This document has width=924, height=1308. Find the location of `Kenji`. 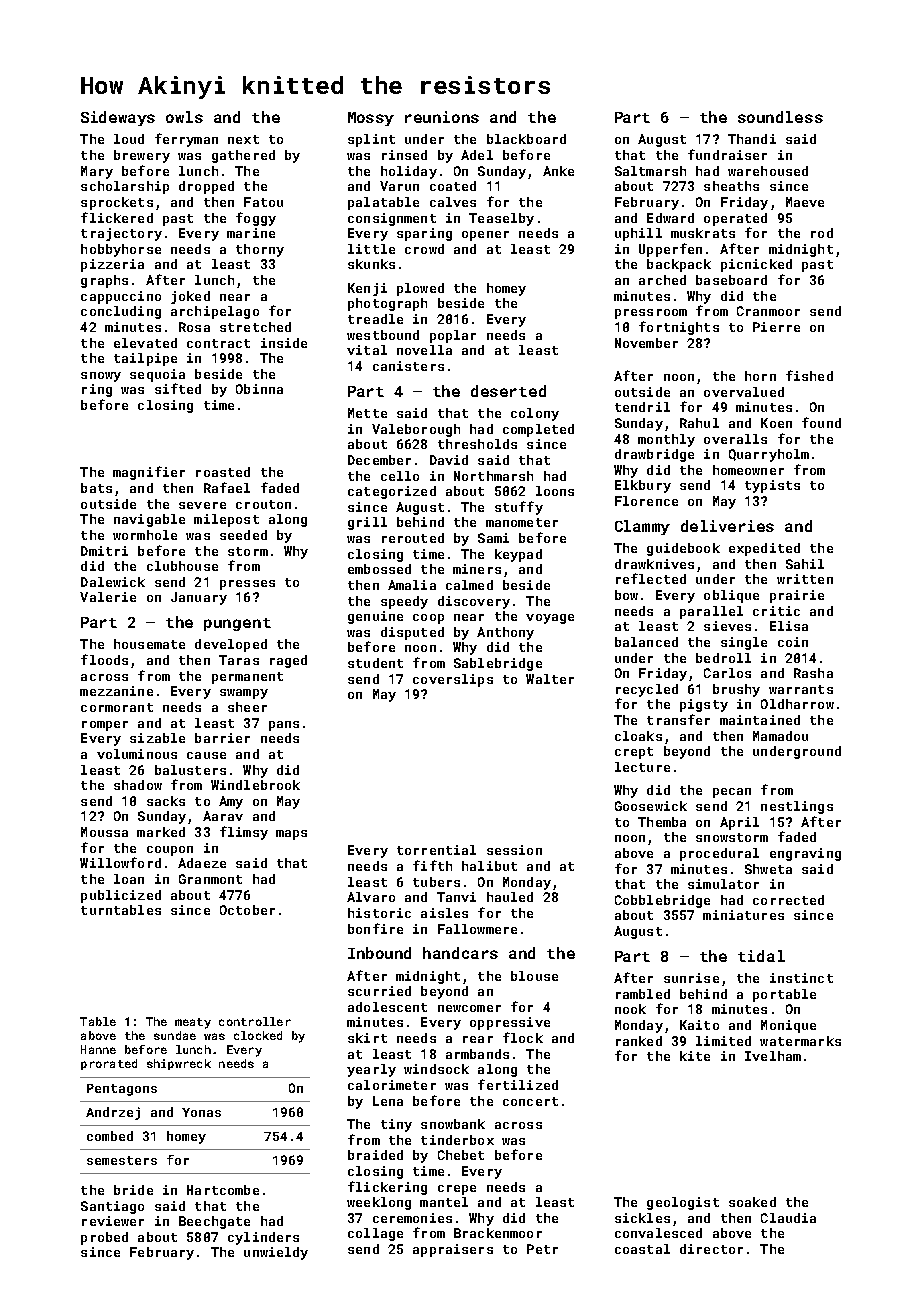

Kenji is located at coordinates (367, 289).
